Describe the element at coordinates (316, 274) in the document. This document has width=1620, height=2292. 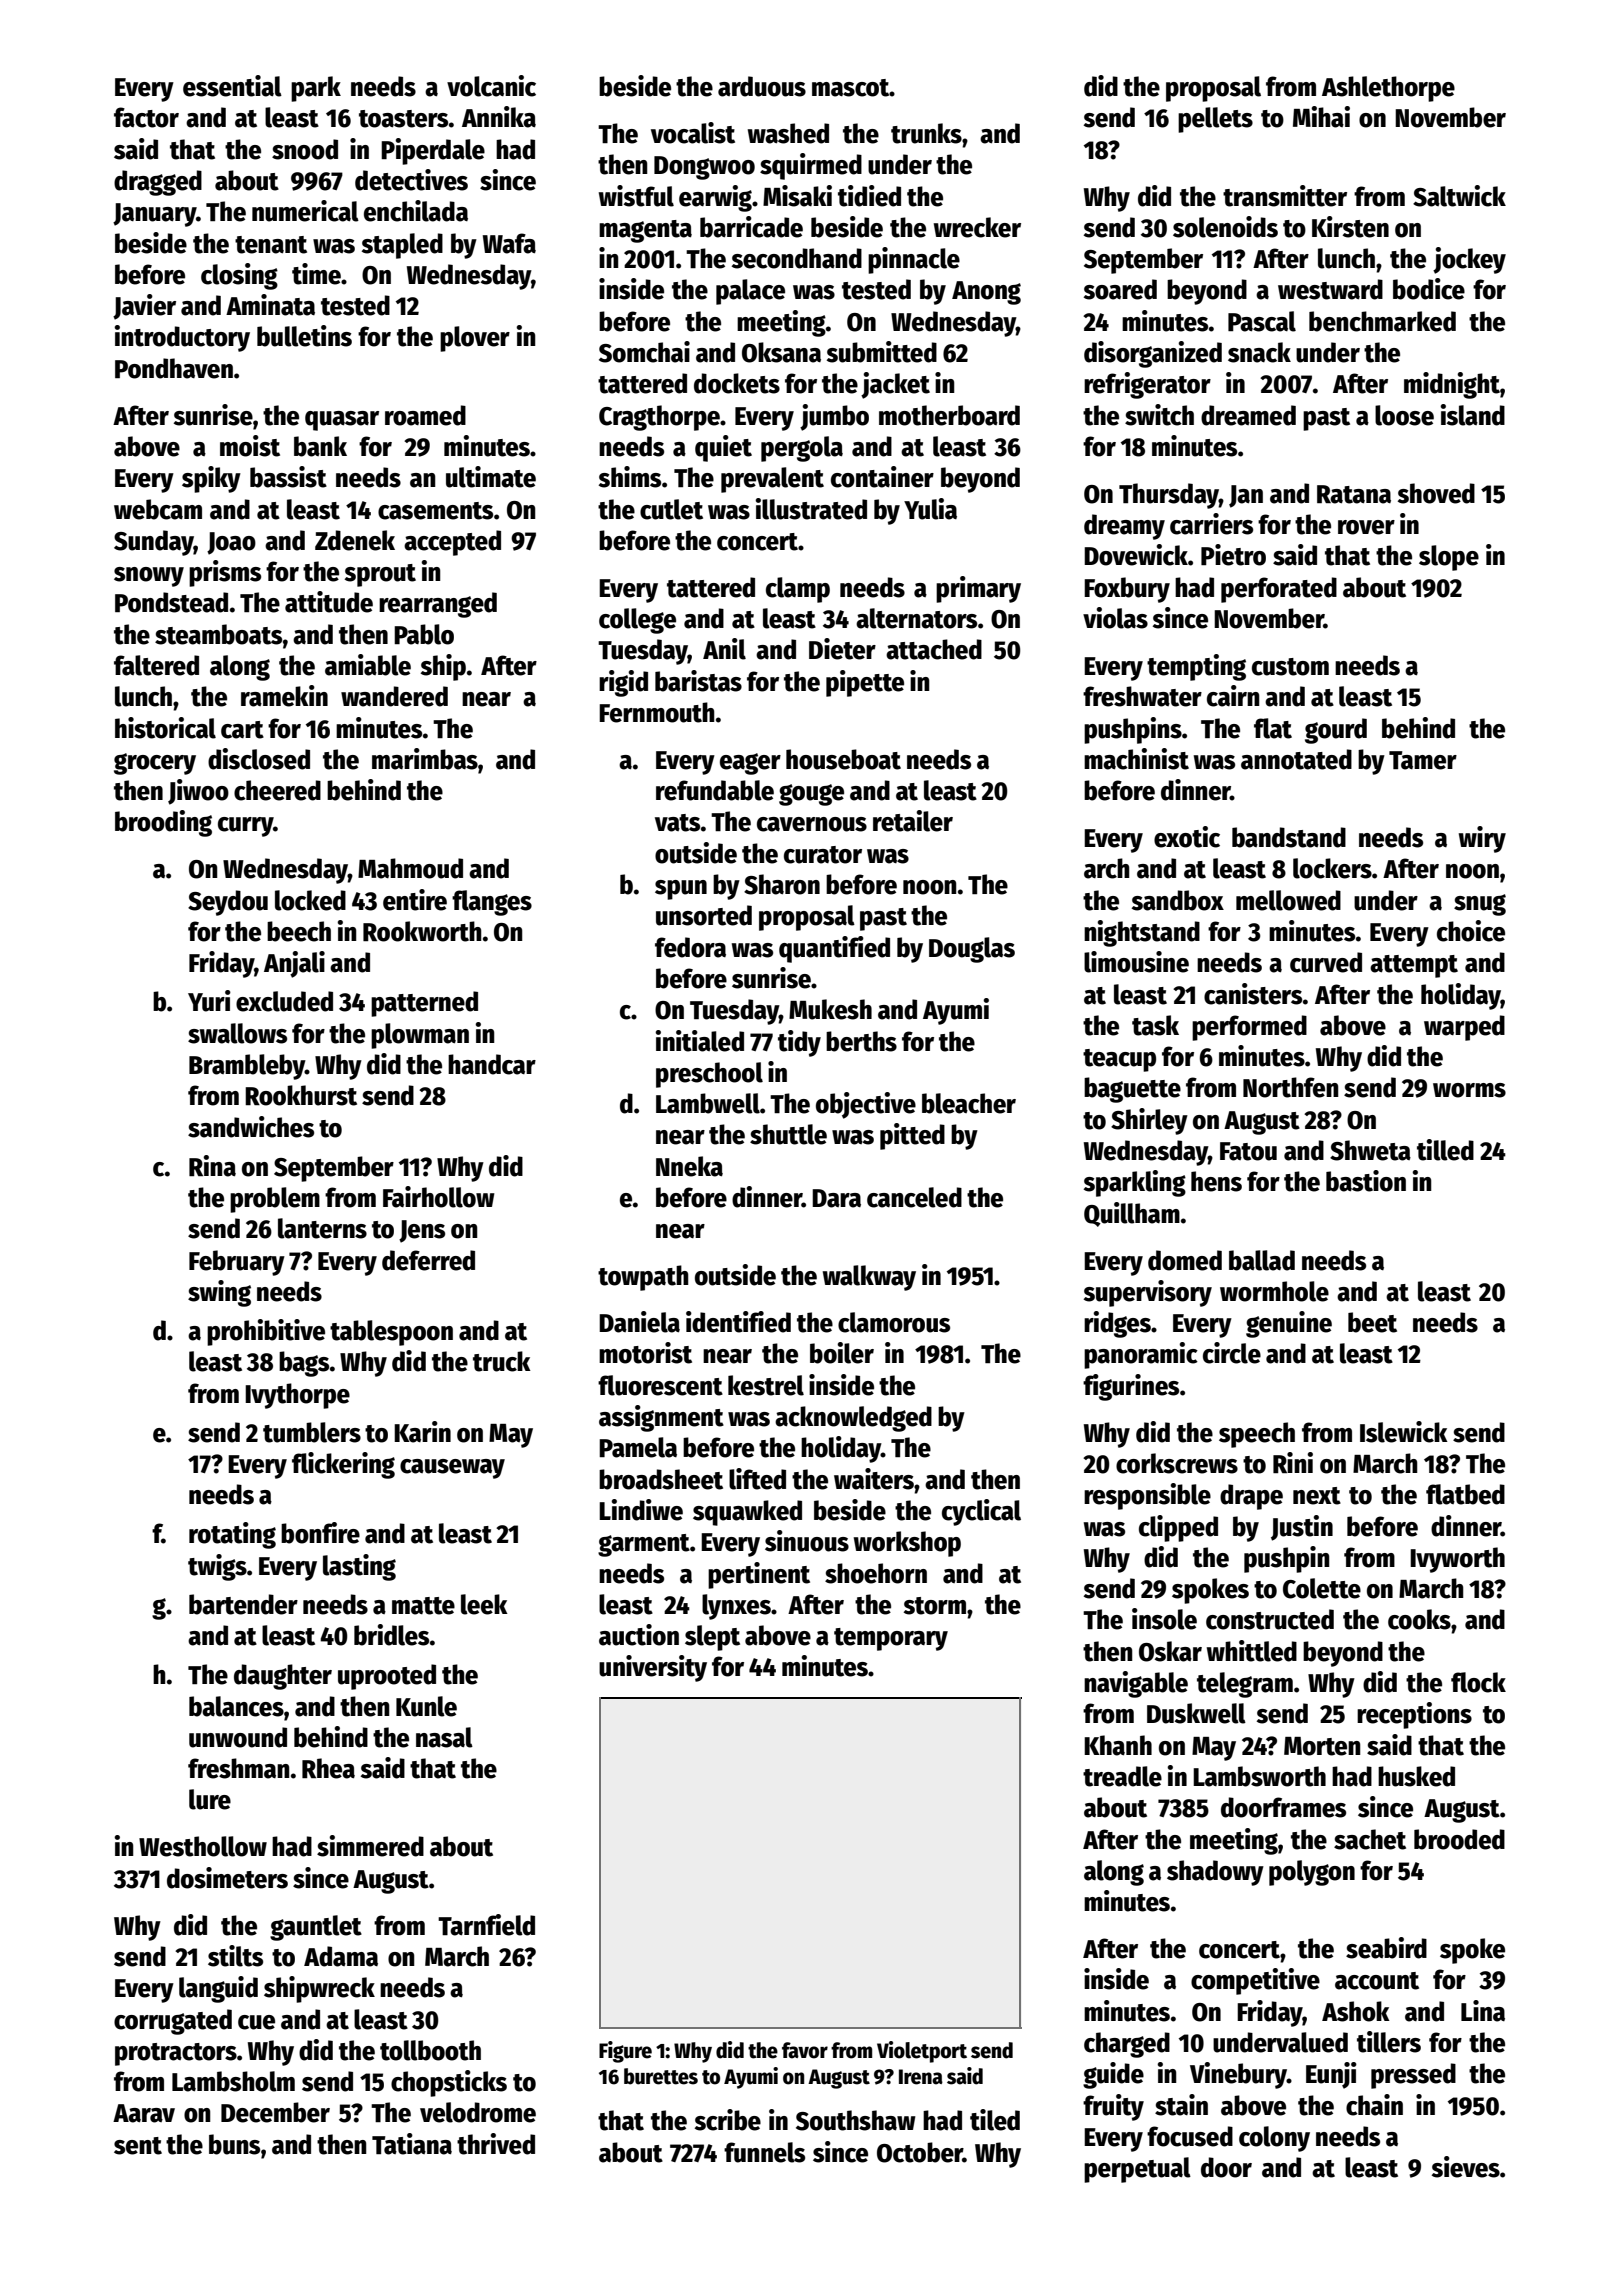
I see `time` at that location.
